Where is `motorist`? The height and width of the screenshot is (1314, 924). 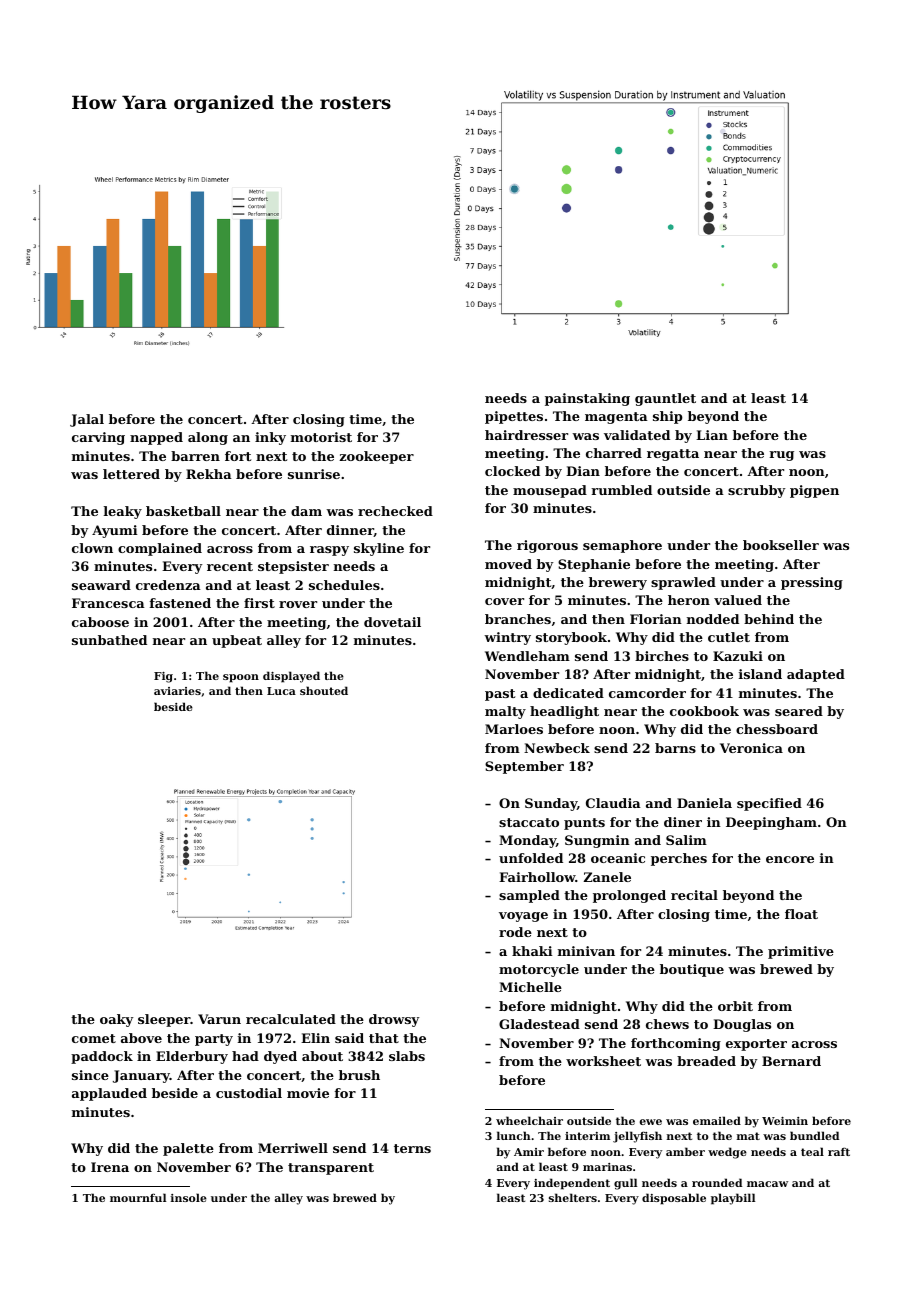 motorist is located at coordinates (321, 437).
